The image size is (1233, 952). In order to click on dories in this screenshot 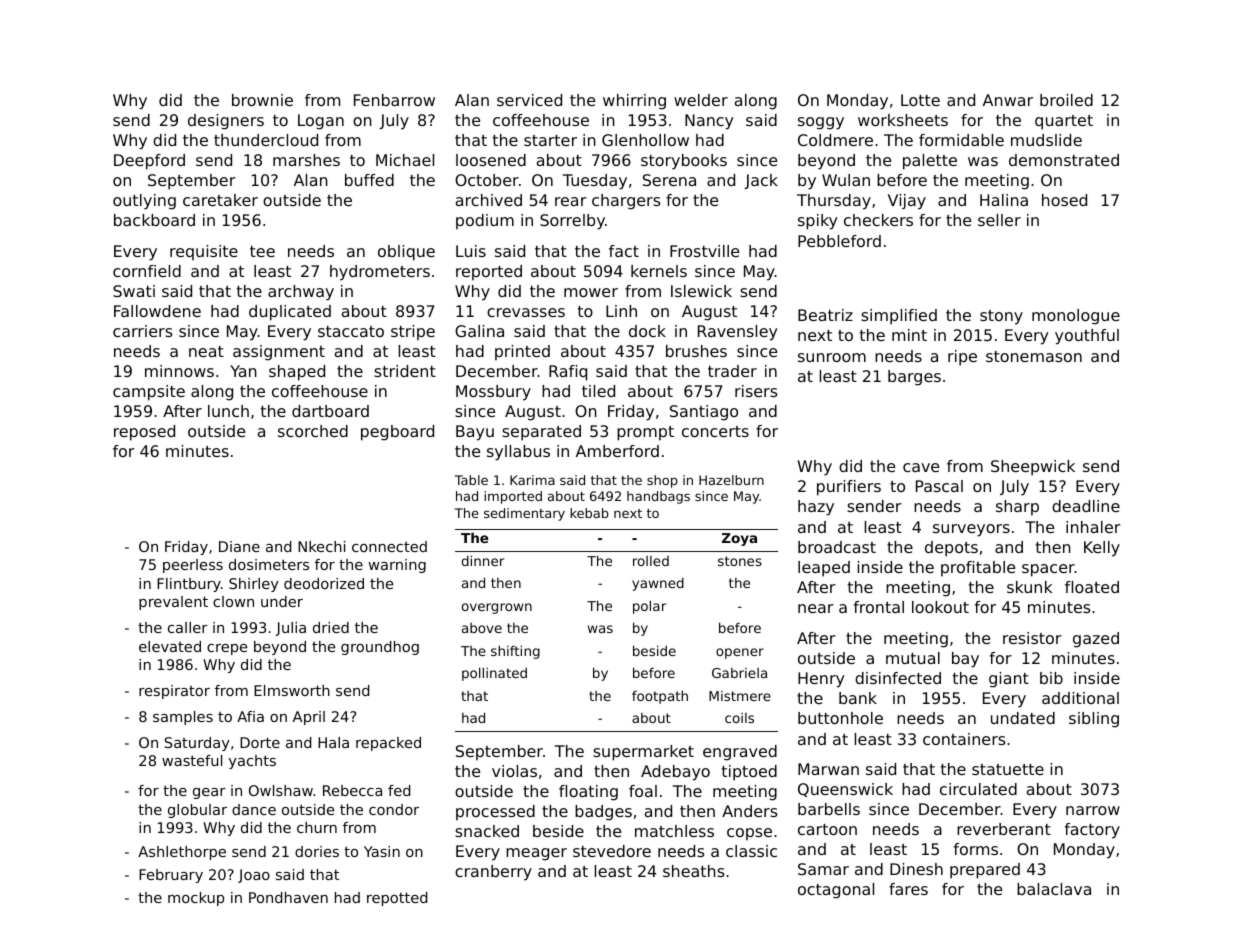, I will do `click(317, 851)`.
